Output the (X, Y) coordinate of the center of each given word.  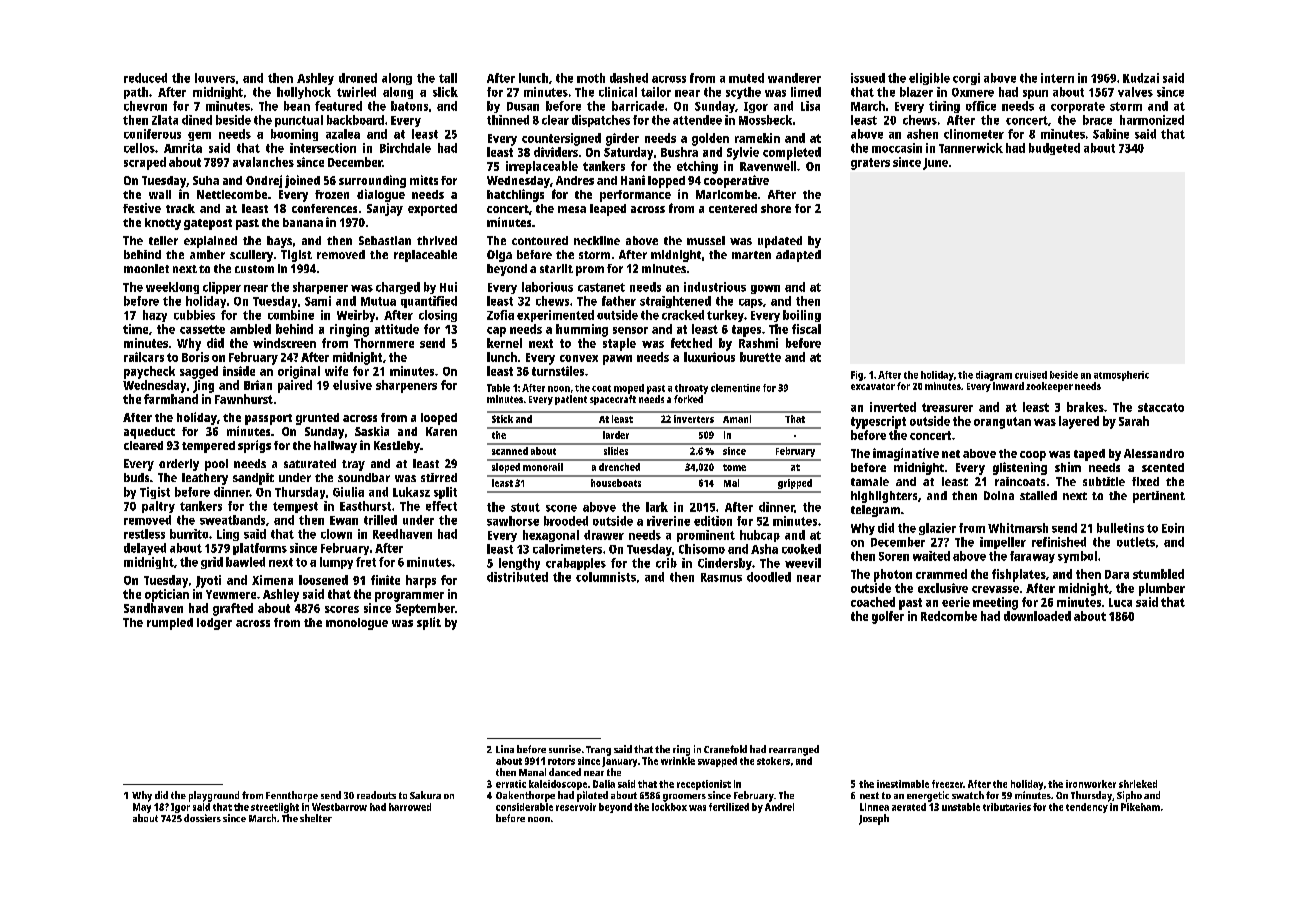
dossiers (202, 818)
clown (336, 534)
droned (358, 78)
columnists (606, 577)
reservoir (576, 807)
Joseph (874, 819)
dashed (629, 78)
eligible (929, 79)
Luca (1120, 602)
